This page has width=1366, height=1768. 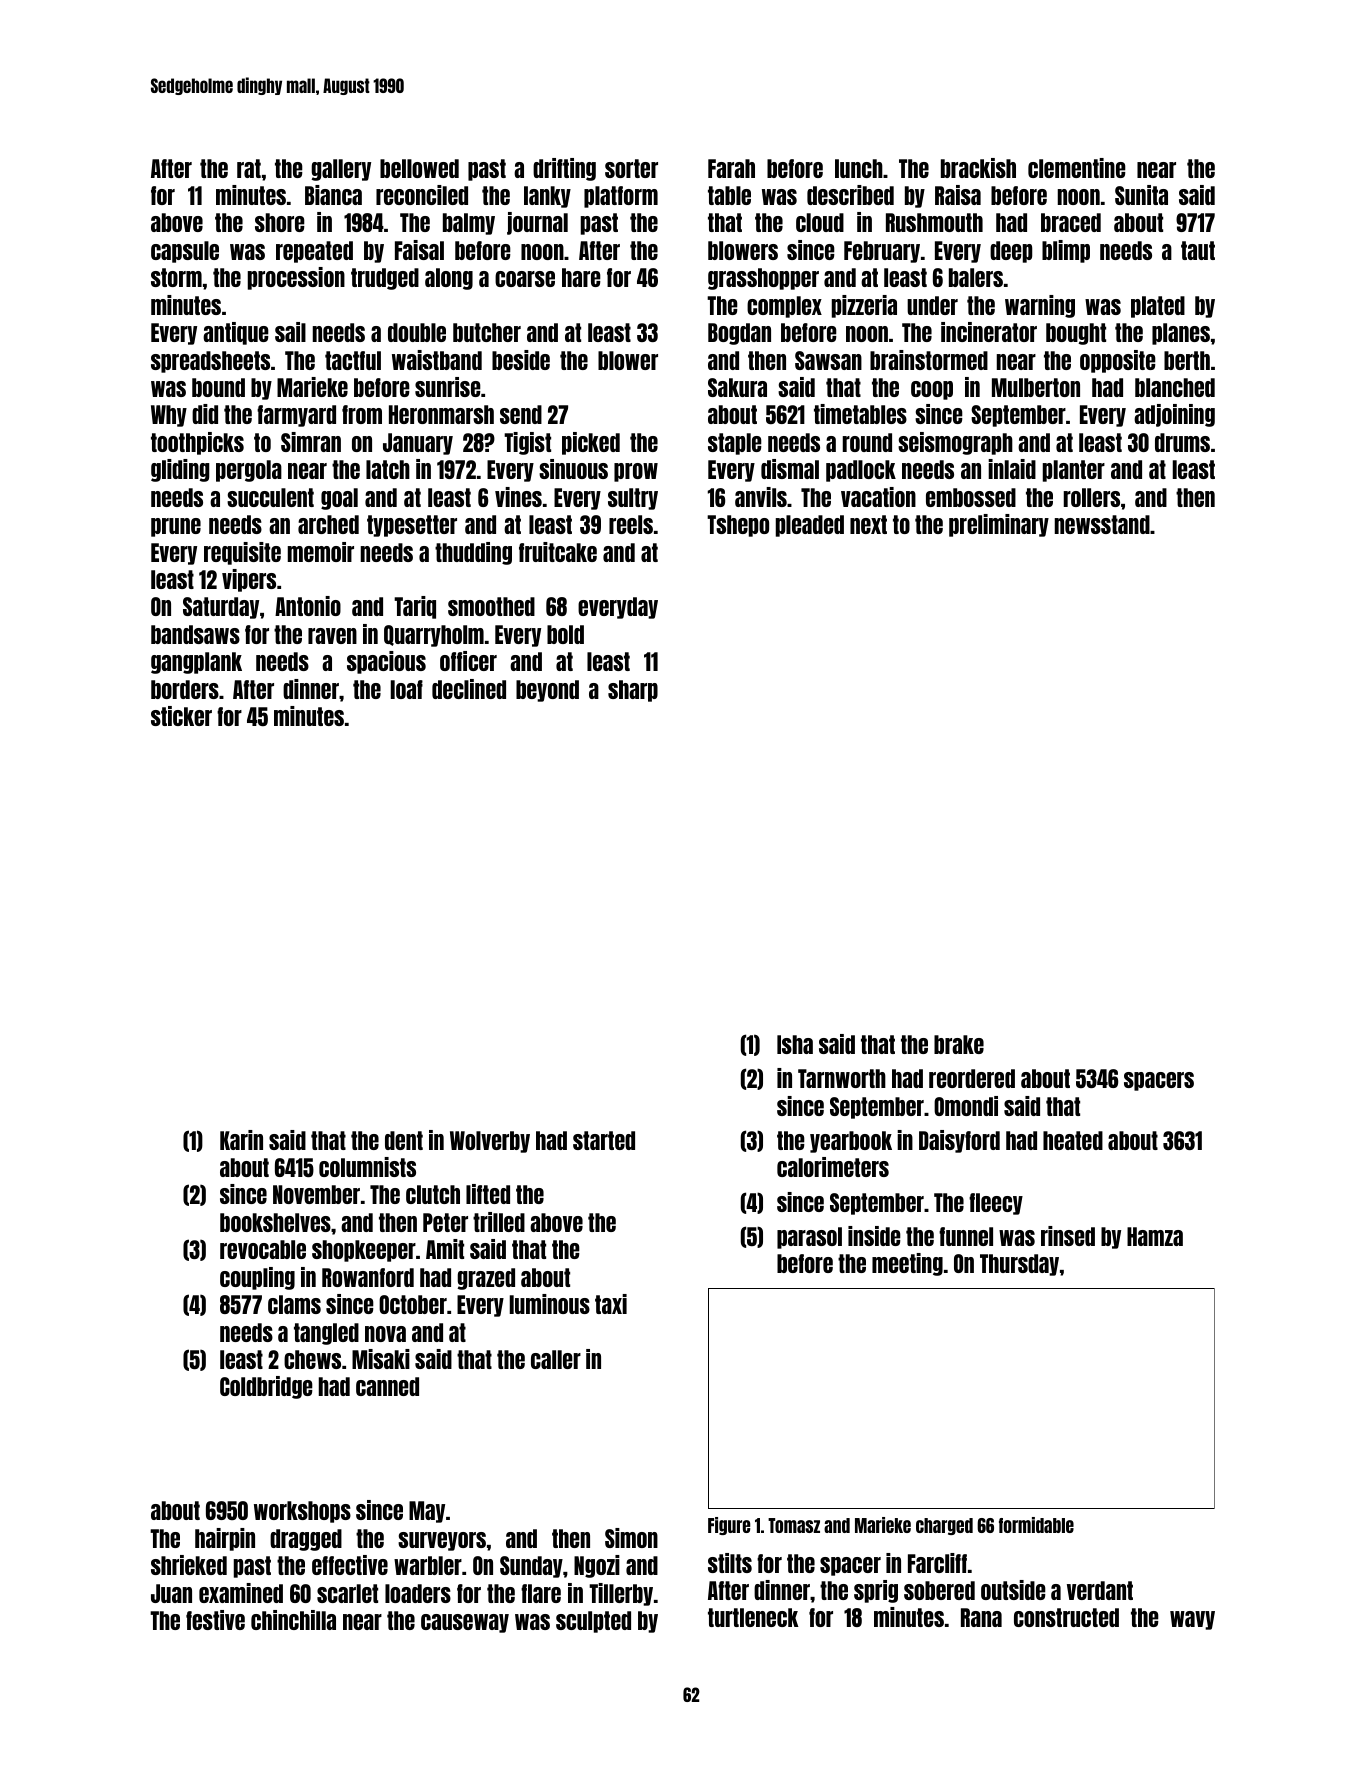 I want to click on double, so click(x=417, y=332).
